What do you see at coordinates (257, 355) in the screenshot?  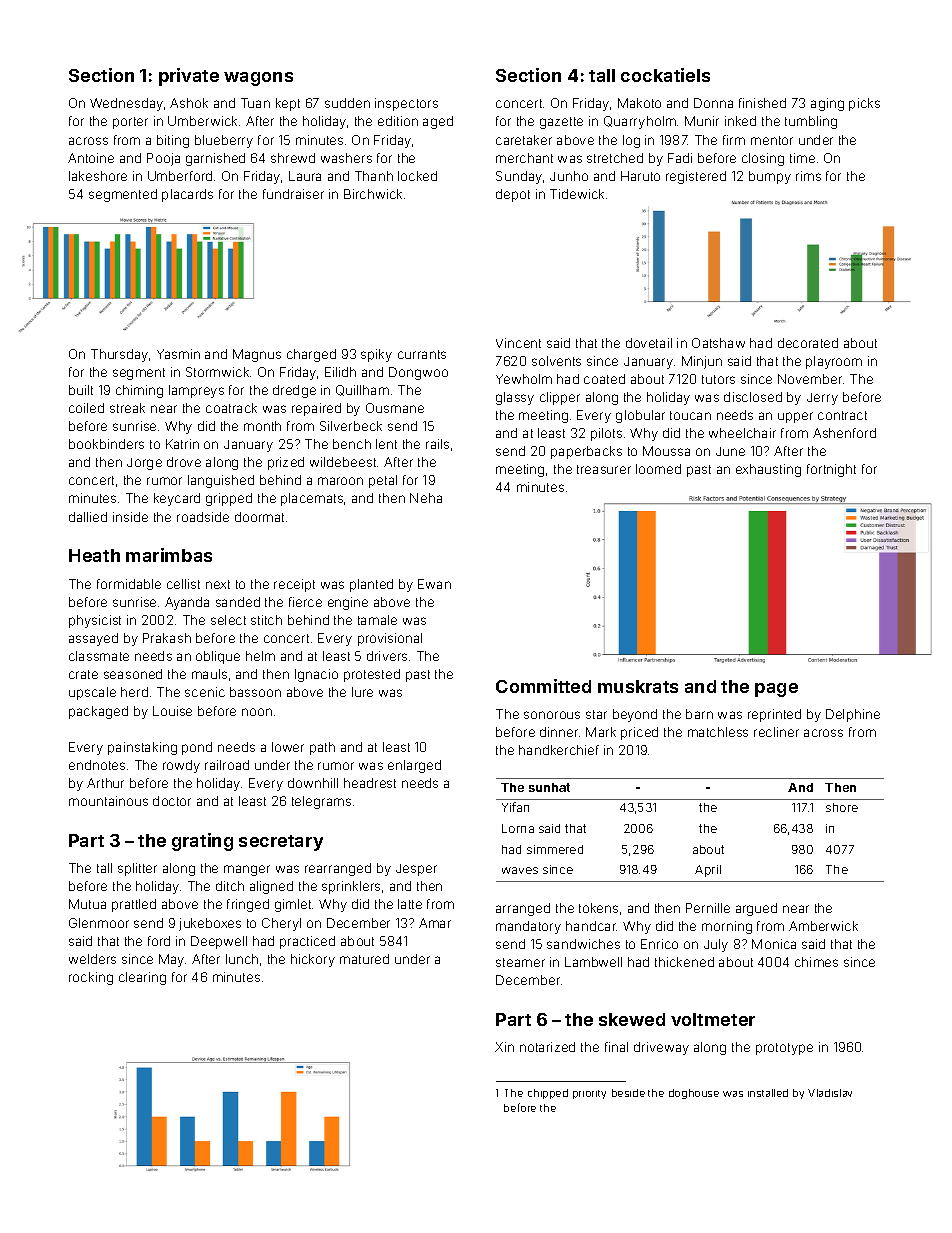 I see `Magnus` at bounding box center [257, 355].
